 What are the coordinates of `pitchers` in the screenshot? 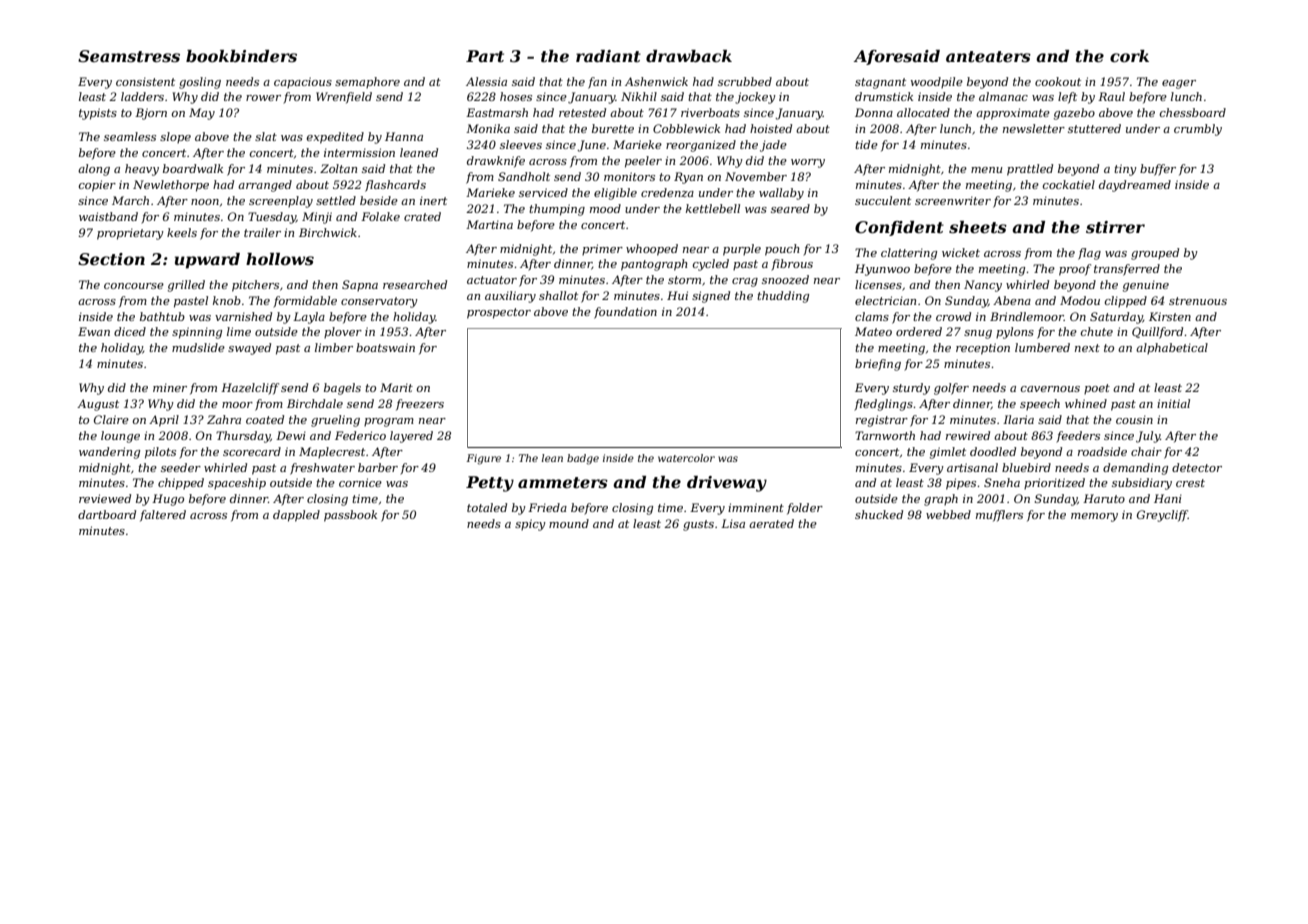 It's located at (255, 286).
